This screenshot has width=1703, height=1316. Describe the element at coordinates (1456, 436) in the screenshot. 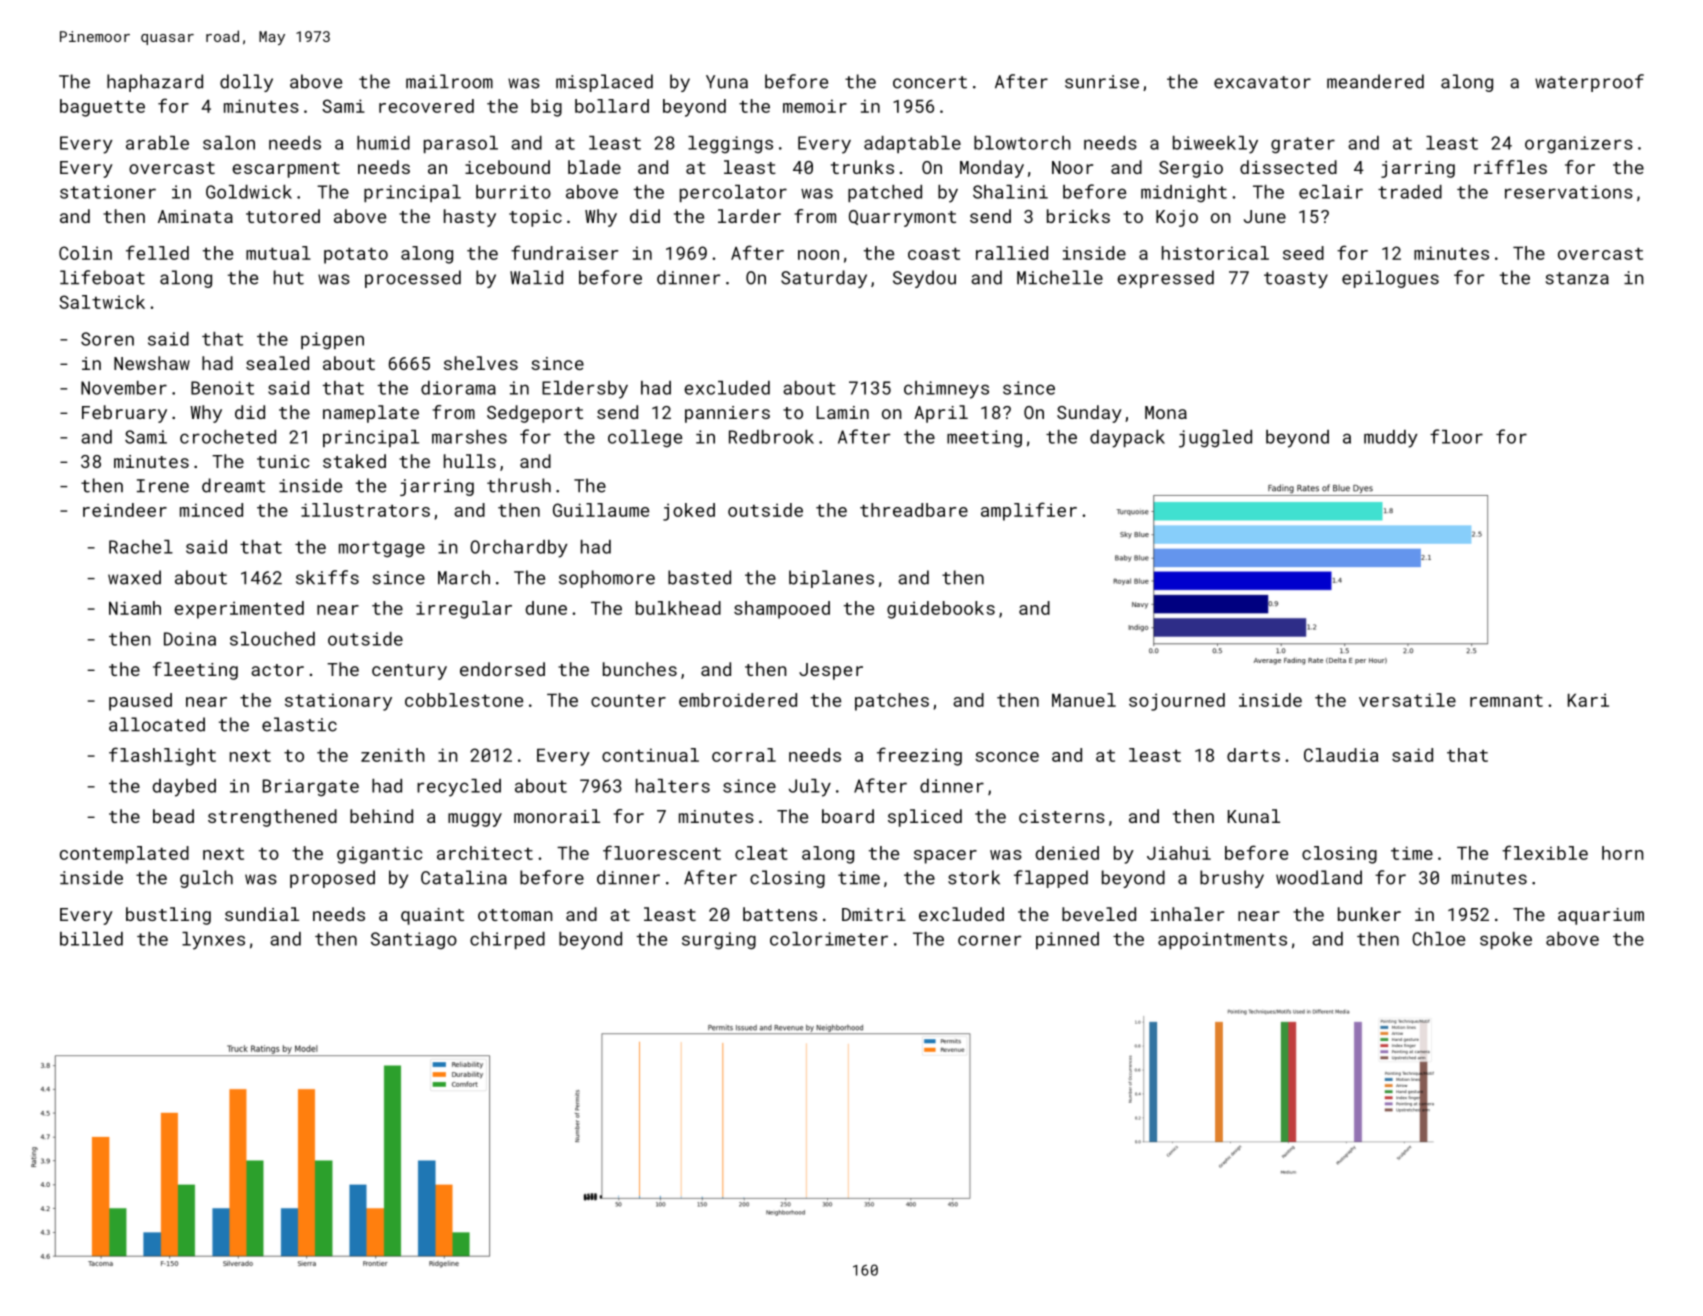

I see `floor` at that location.
